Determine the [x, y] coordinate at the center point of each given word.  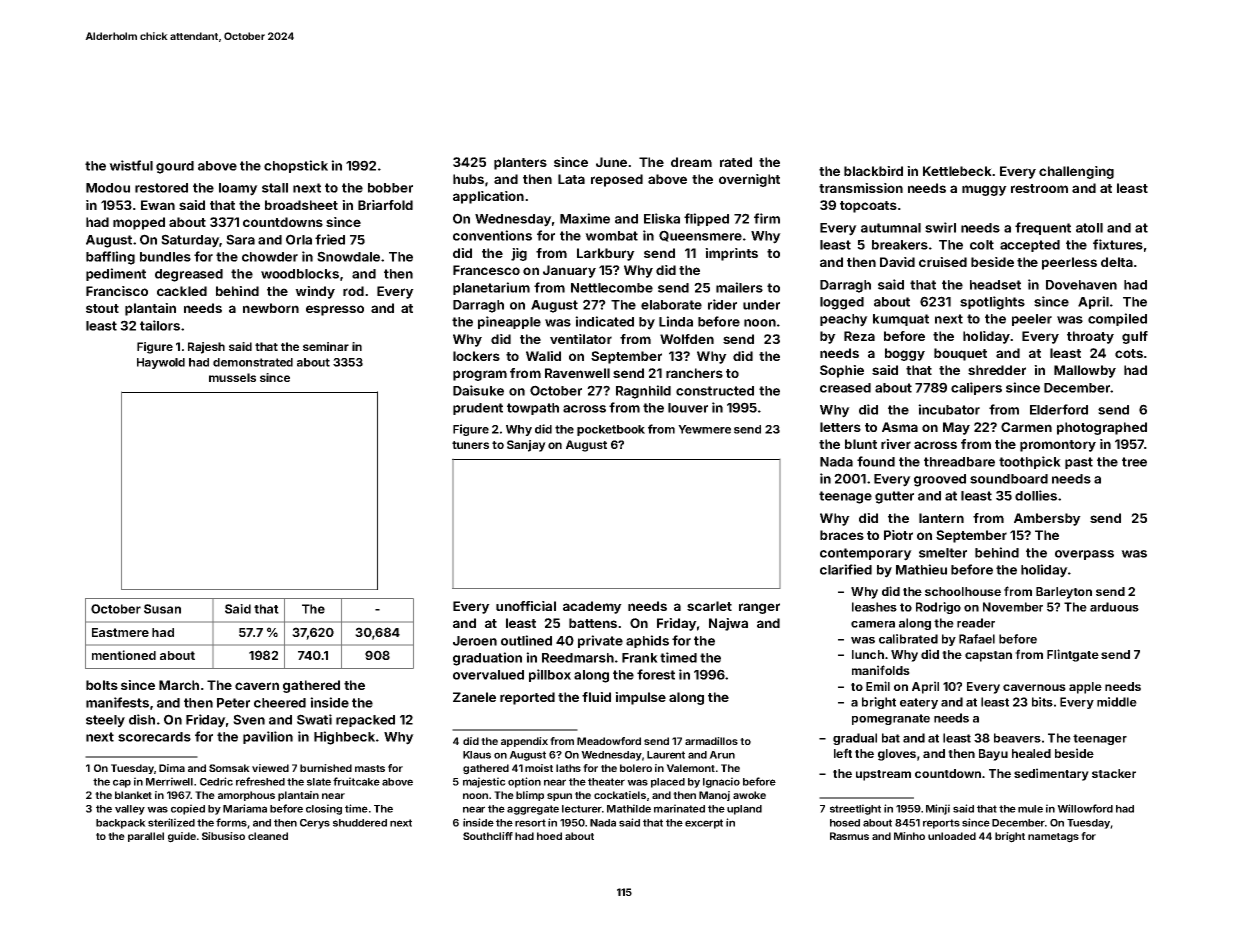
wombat [611, 236]
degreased [189, 275]
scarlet [709, 606]
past [1079, 463]
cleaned [268, 836]
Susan [162, 609]
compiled [1117, 319]
